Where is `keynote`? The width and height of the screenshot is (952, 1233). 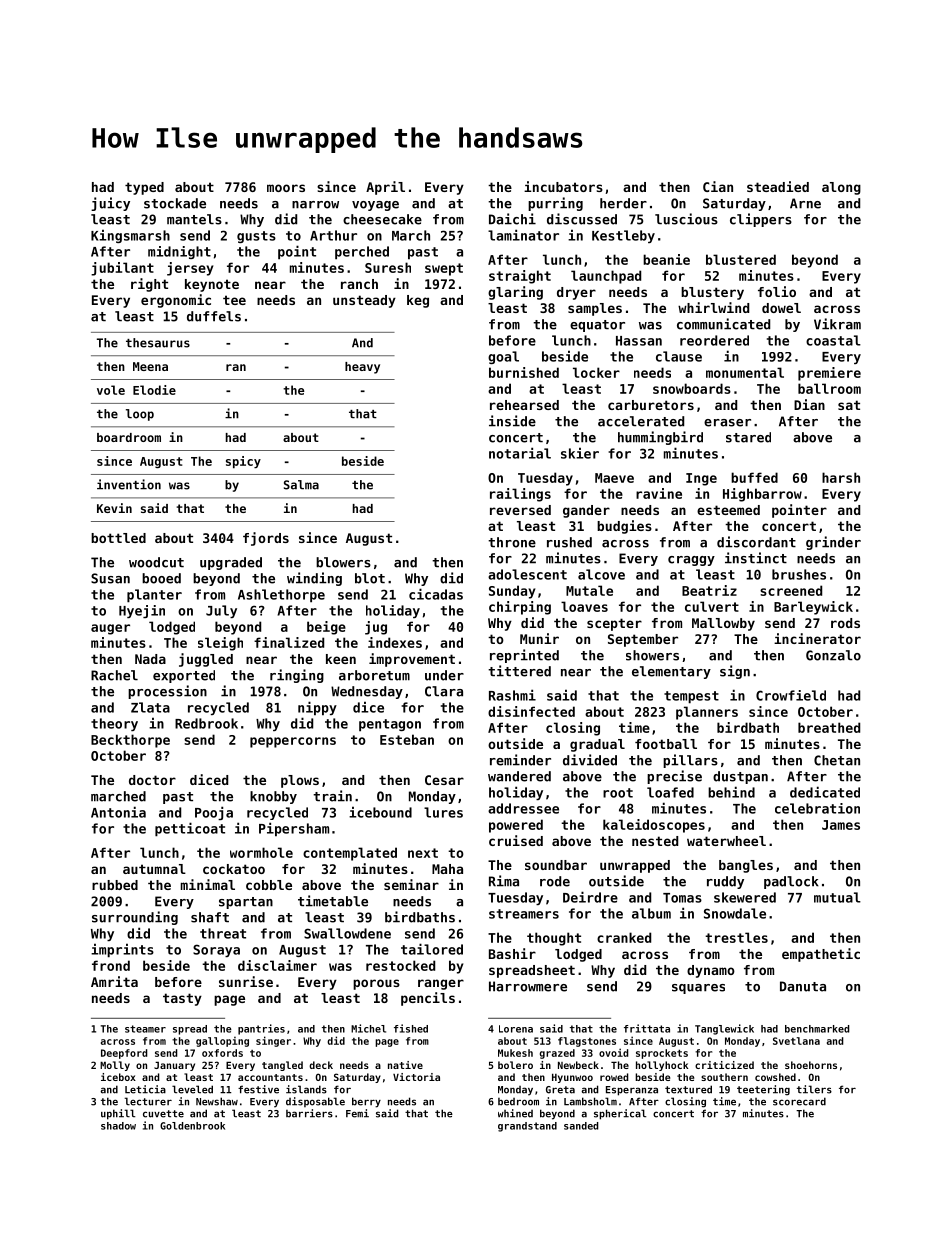 keynote is located at coordinates (212, 285).
